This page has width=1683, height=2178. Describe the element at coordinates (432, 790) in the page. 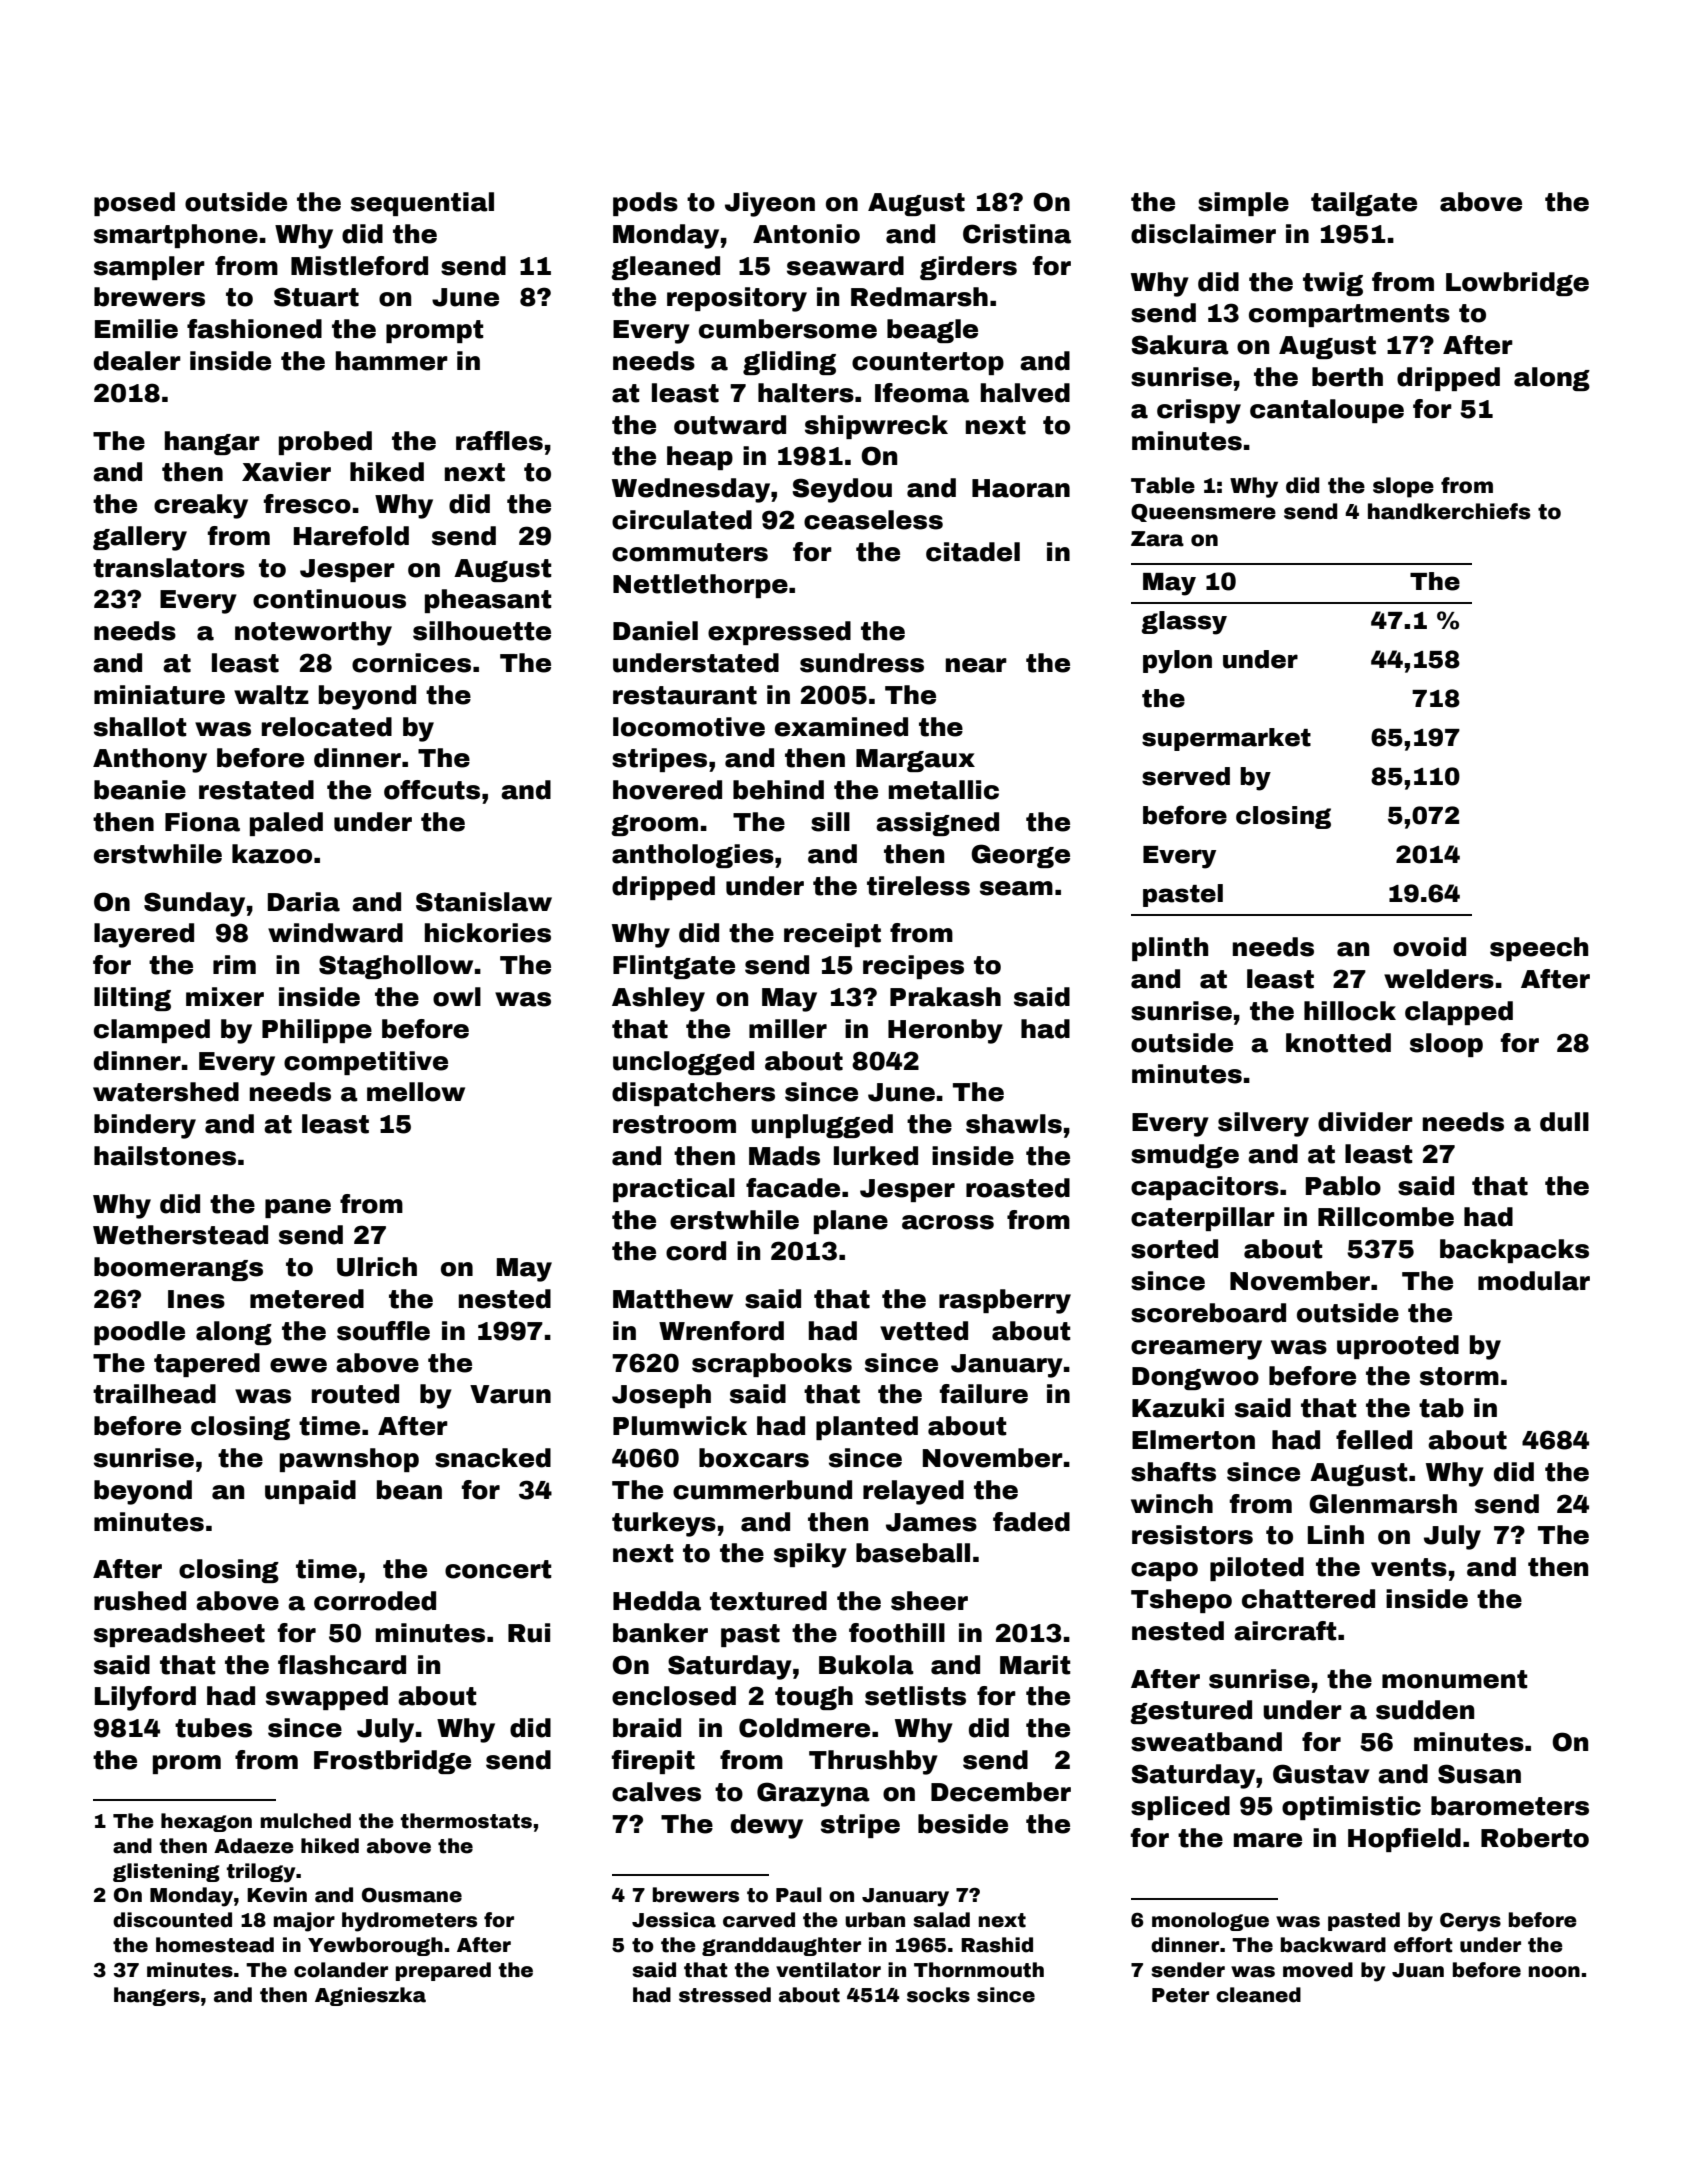

I see `offcuts` at that location.
